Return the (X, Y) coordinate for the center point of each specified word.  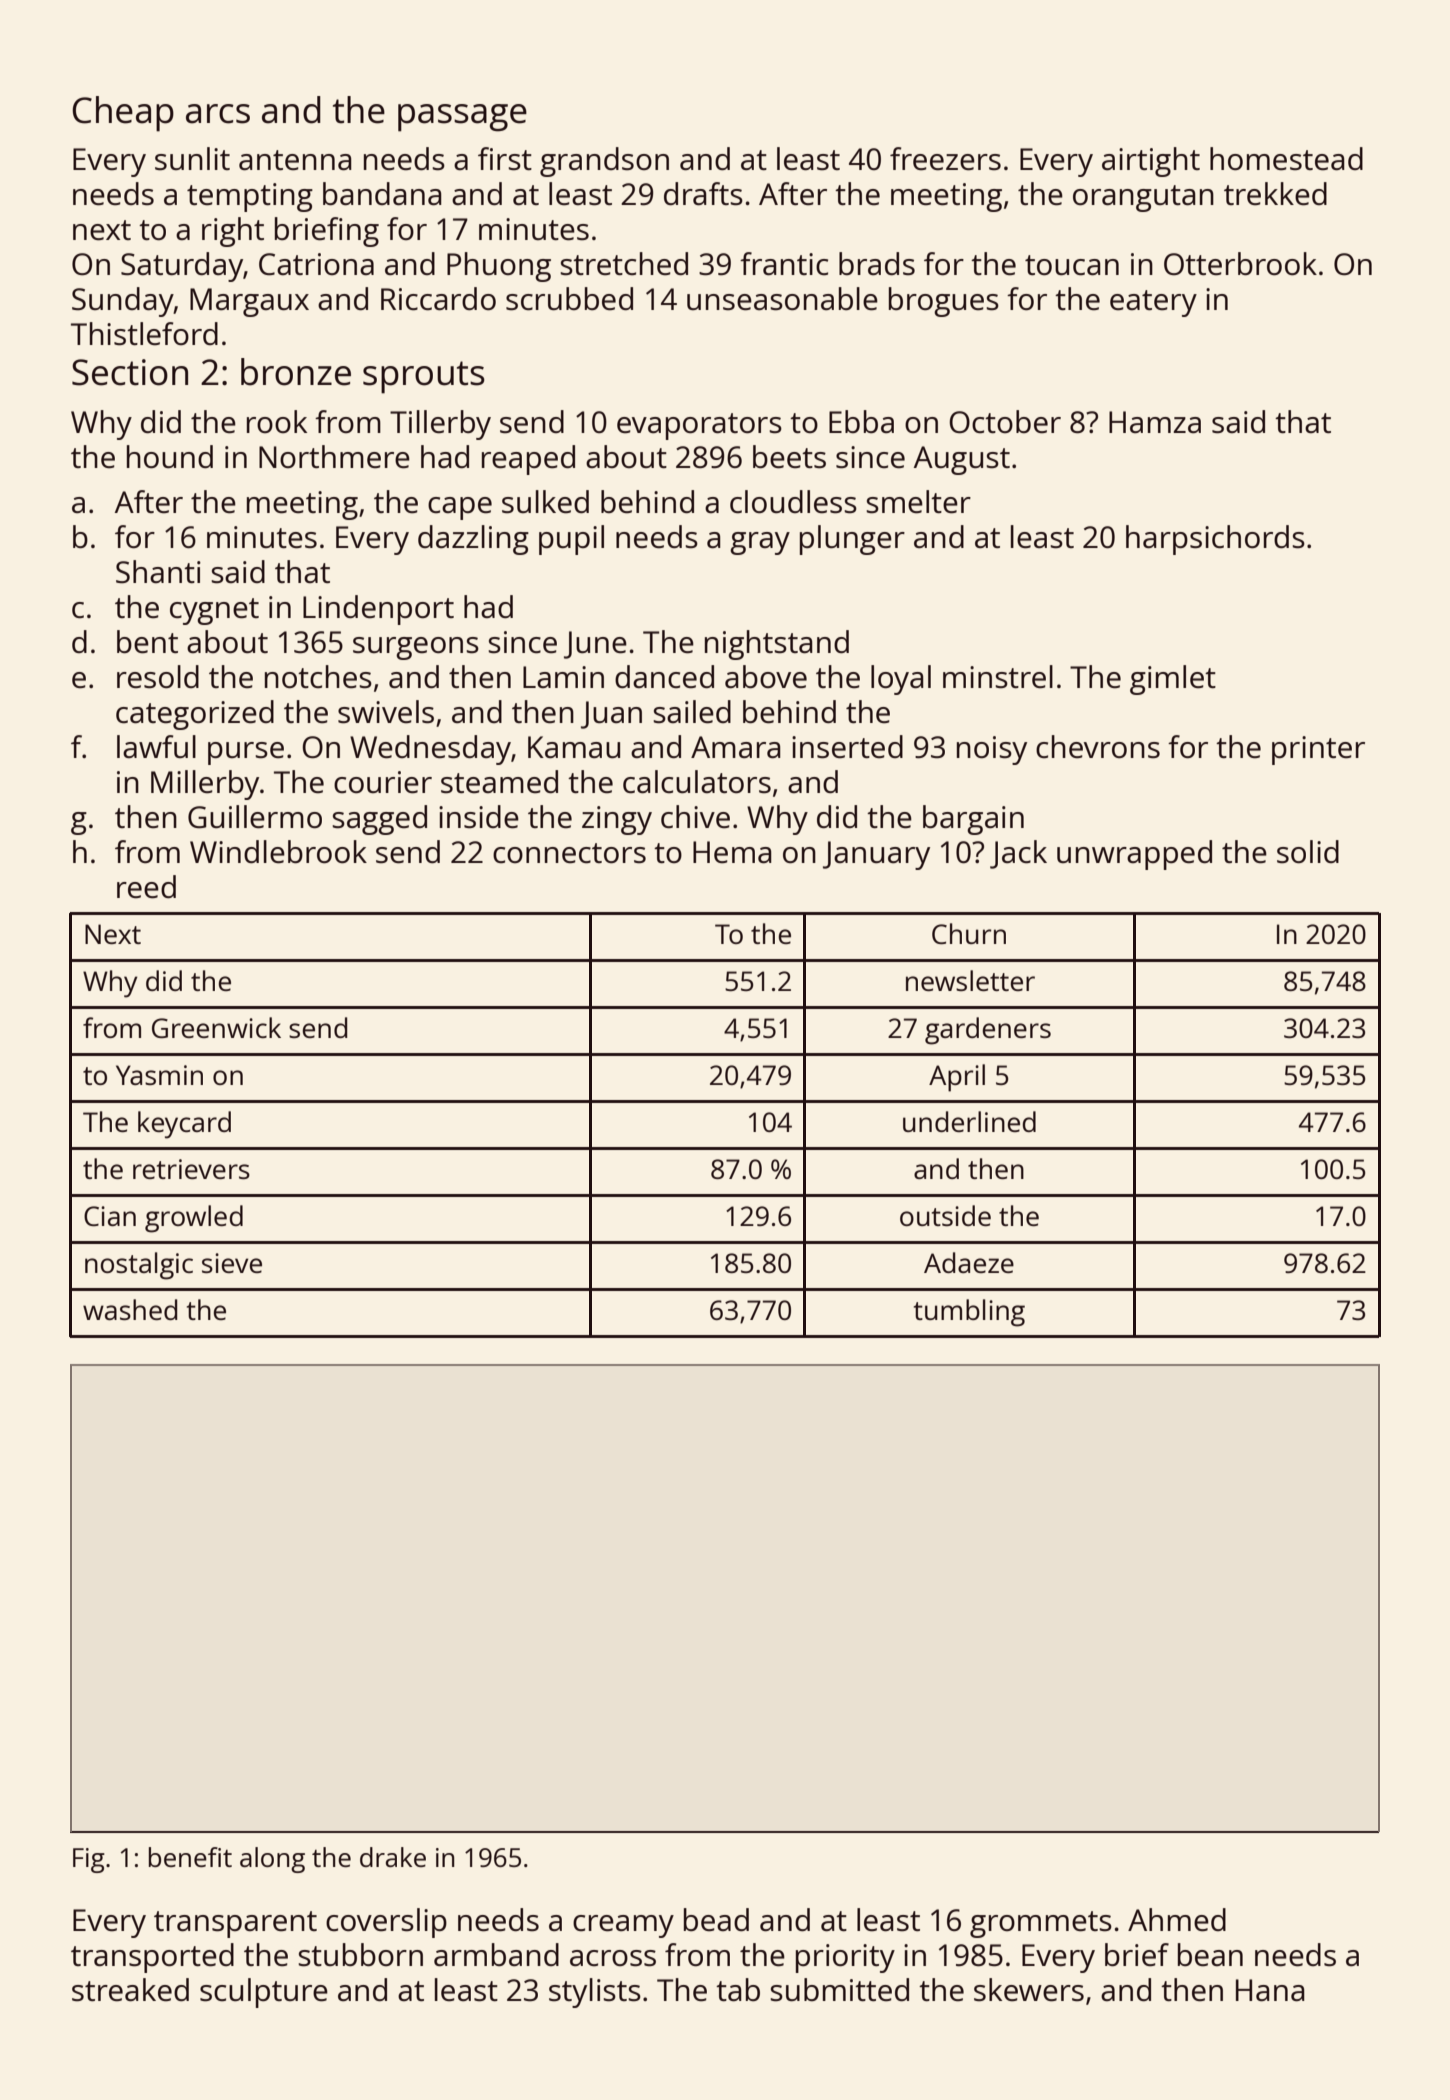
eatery (1153, 303)
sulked (545, 502)
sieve (232, 1263)
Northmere (334, 457)
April (957, 1078)
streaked (130, 1990)
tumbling (969, 1313)
